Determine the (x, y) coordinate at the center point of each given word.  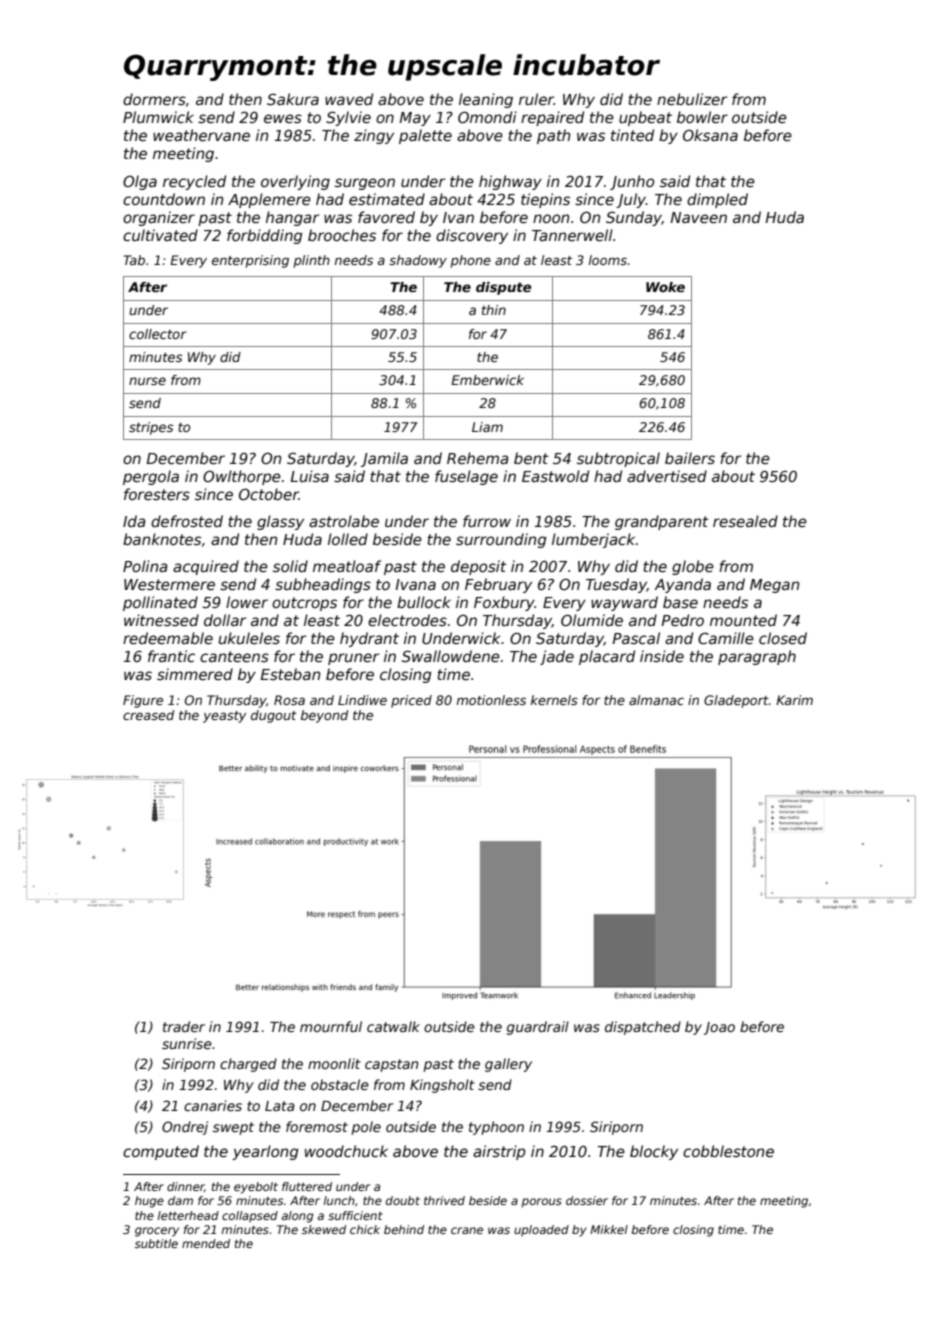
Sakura (293, 99)
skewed (324, 1229)
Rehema (478, 458)
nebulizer (692, 99)
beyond (324, 716)
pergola (151, 477)
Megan (774, 586)
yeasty (224, 717)
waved (349, 99)
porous (541, 1203)
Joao (719, 1028)
